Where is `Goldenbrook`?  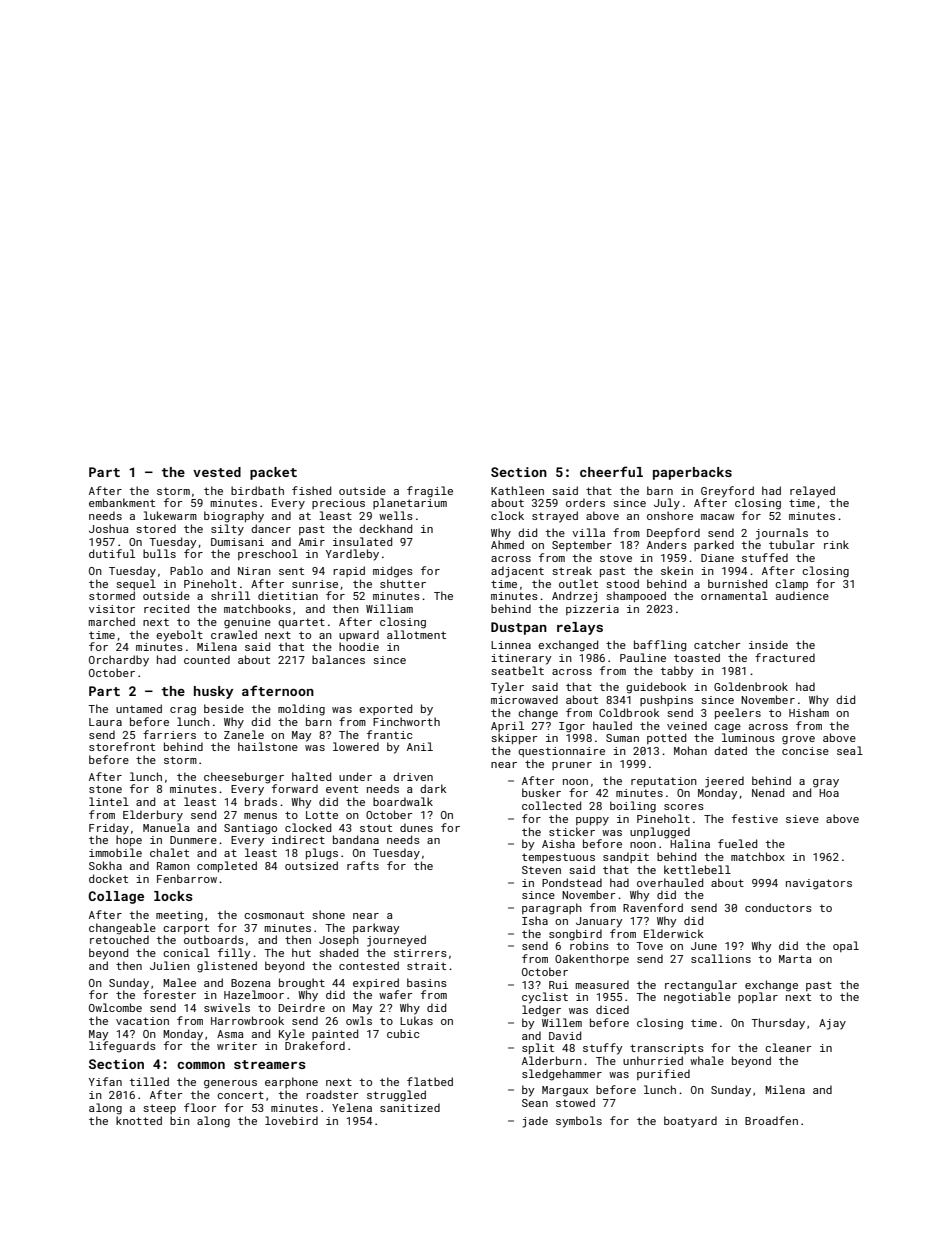
Goldenbrook is located at coordinates (751, 686).
